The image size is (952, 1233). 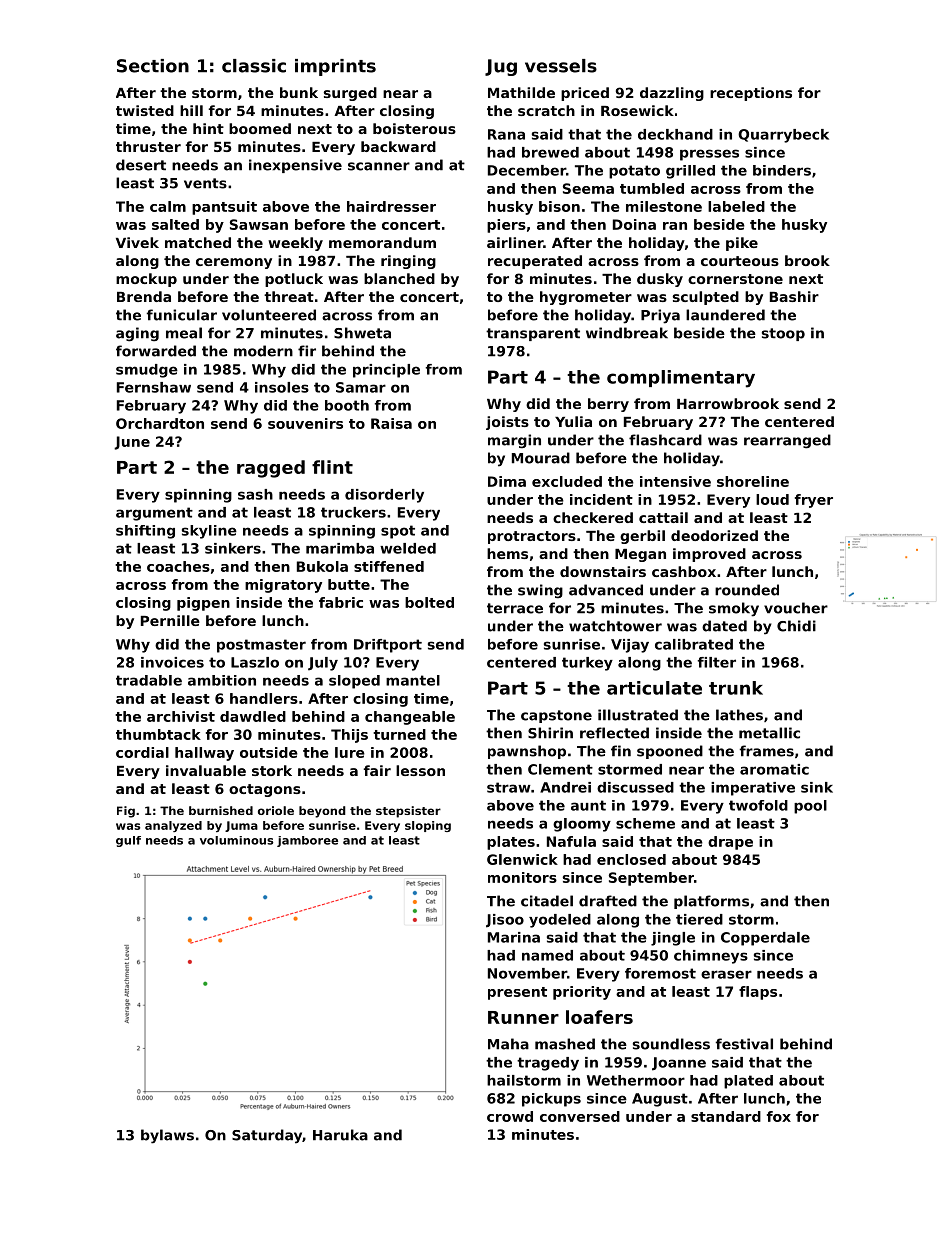 I want to click on voluminous, so click(x=236, y=840).
